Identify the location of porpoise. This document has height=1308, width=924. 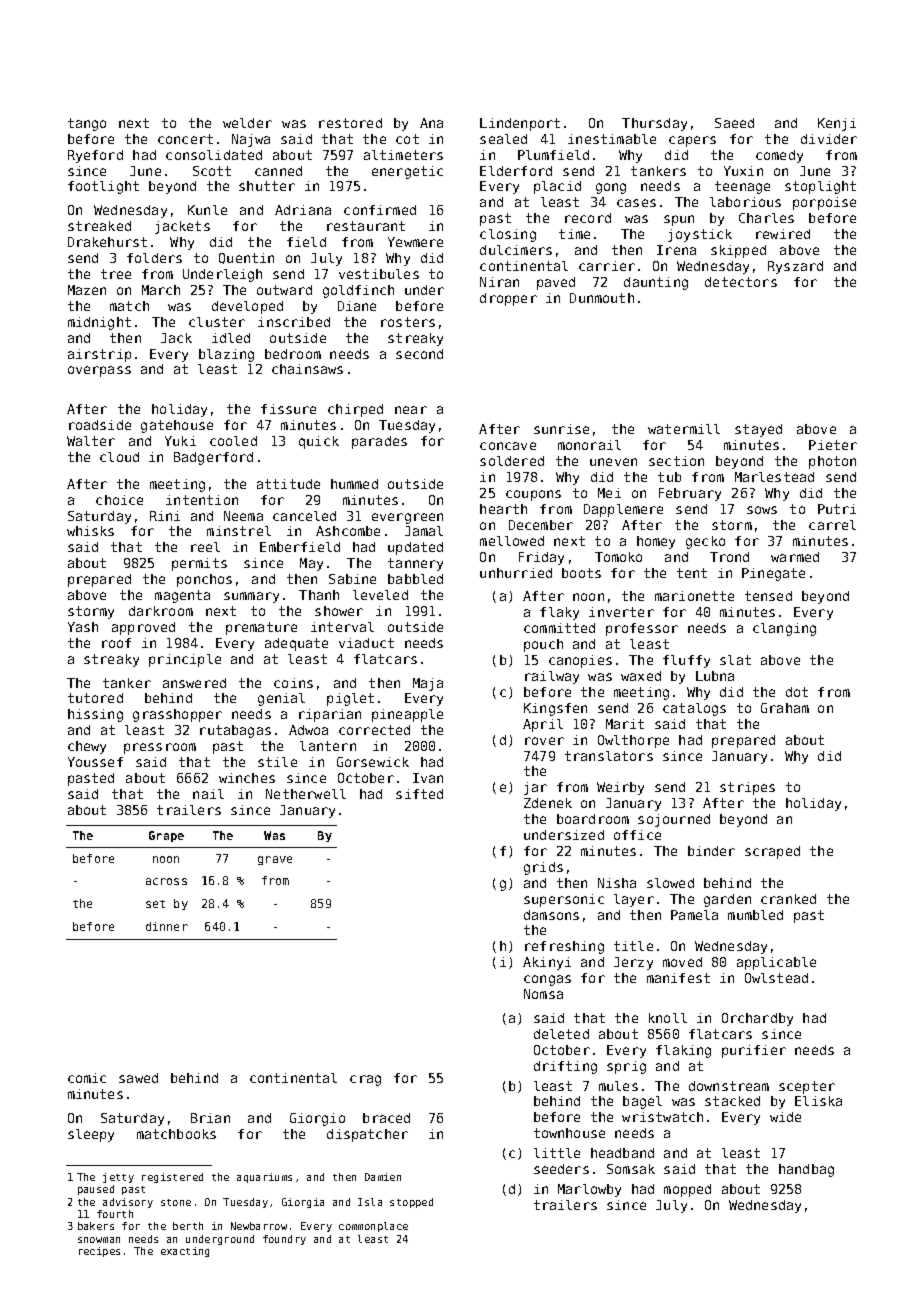
(824, 203).
